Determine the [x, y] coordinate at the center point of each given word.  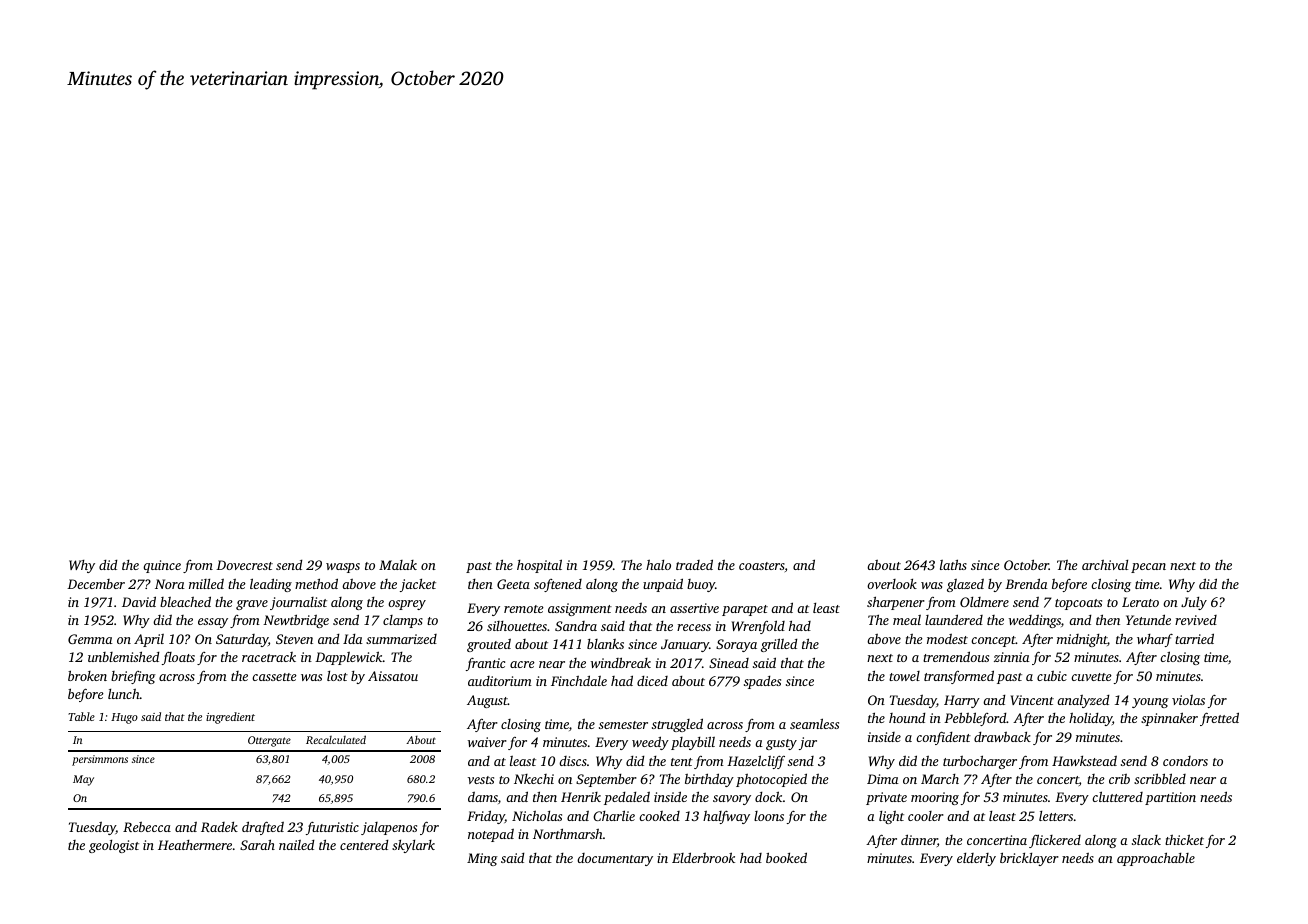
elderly [976, 859]
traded [694, 564]
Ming [482, 859]
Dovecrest [244, 565]
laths [953, 564]
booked [786, 857]
